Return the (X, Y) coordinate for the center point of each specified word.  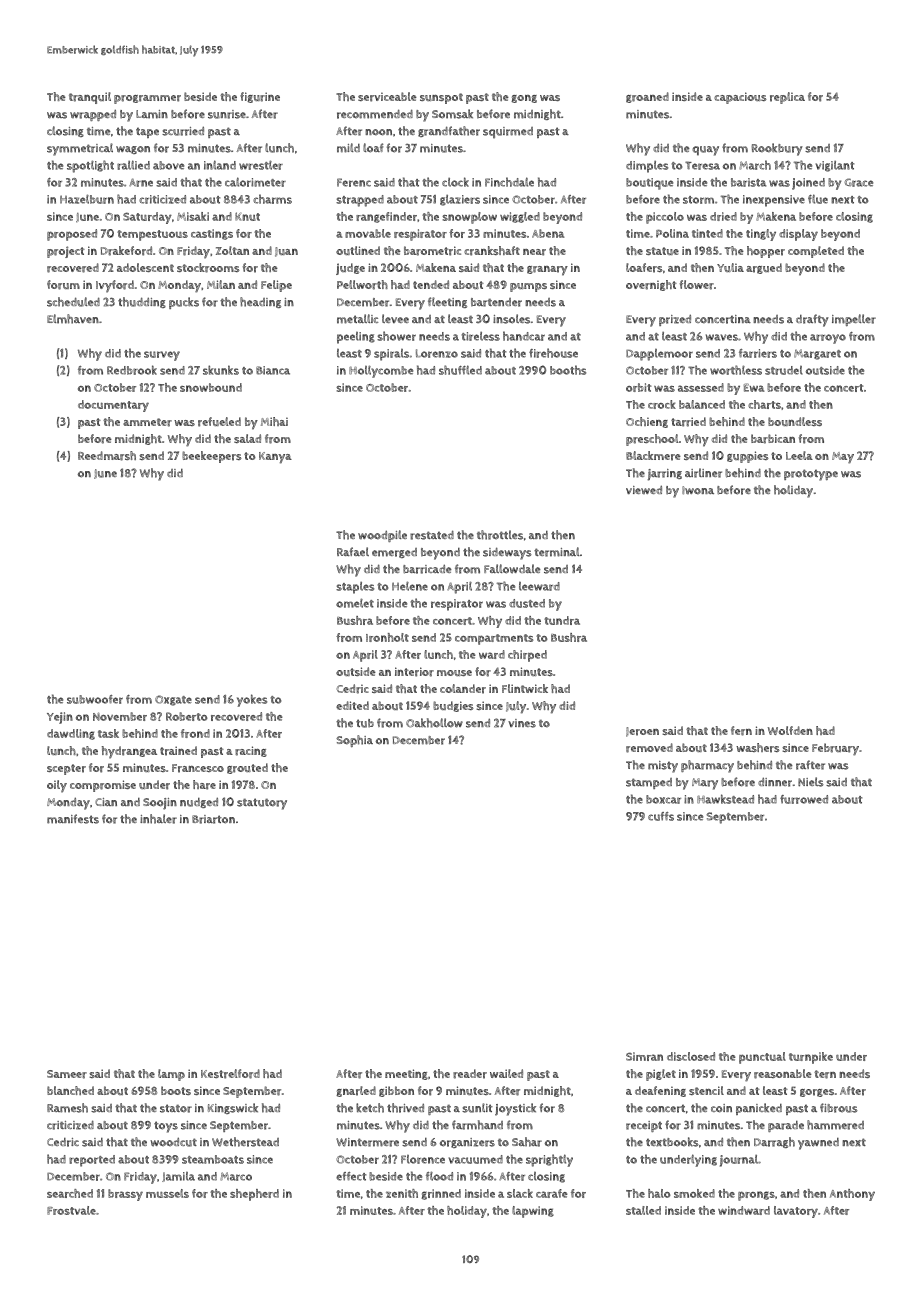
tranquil (90, 98)
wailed (506, 1073)
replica (787, 98)
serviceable (387, 97)
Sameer (67, 1074)
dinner (775, 782)
